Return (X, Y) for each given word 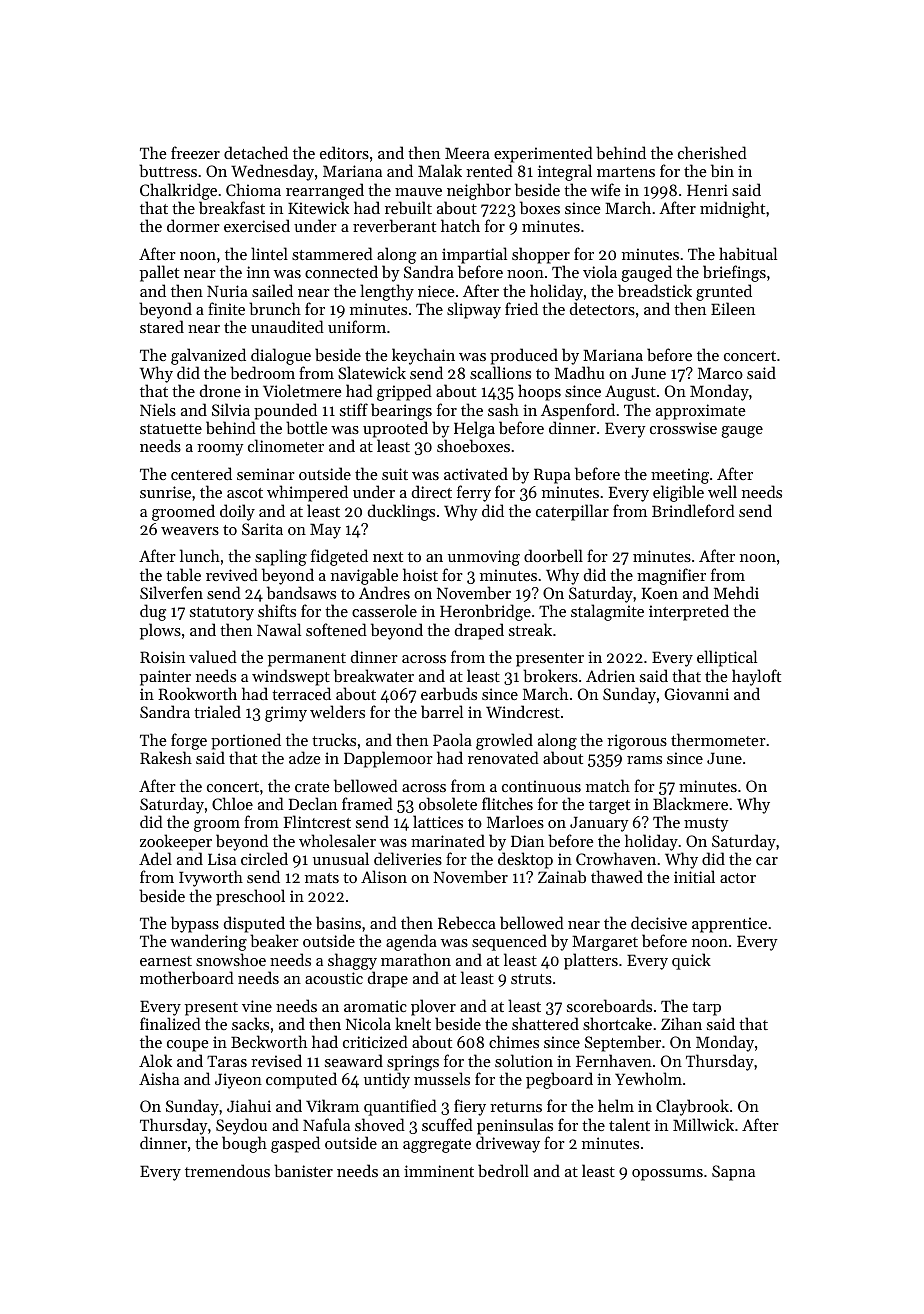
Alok (155, 1060)
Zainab (562, 876)
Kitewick (318, 207)
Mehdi (736, 592)
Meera (467, 153)
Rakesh (166, 757)
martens (626, 172)
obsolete (448, 803)
